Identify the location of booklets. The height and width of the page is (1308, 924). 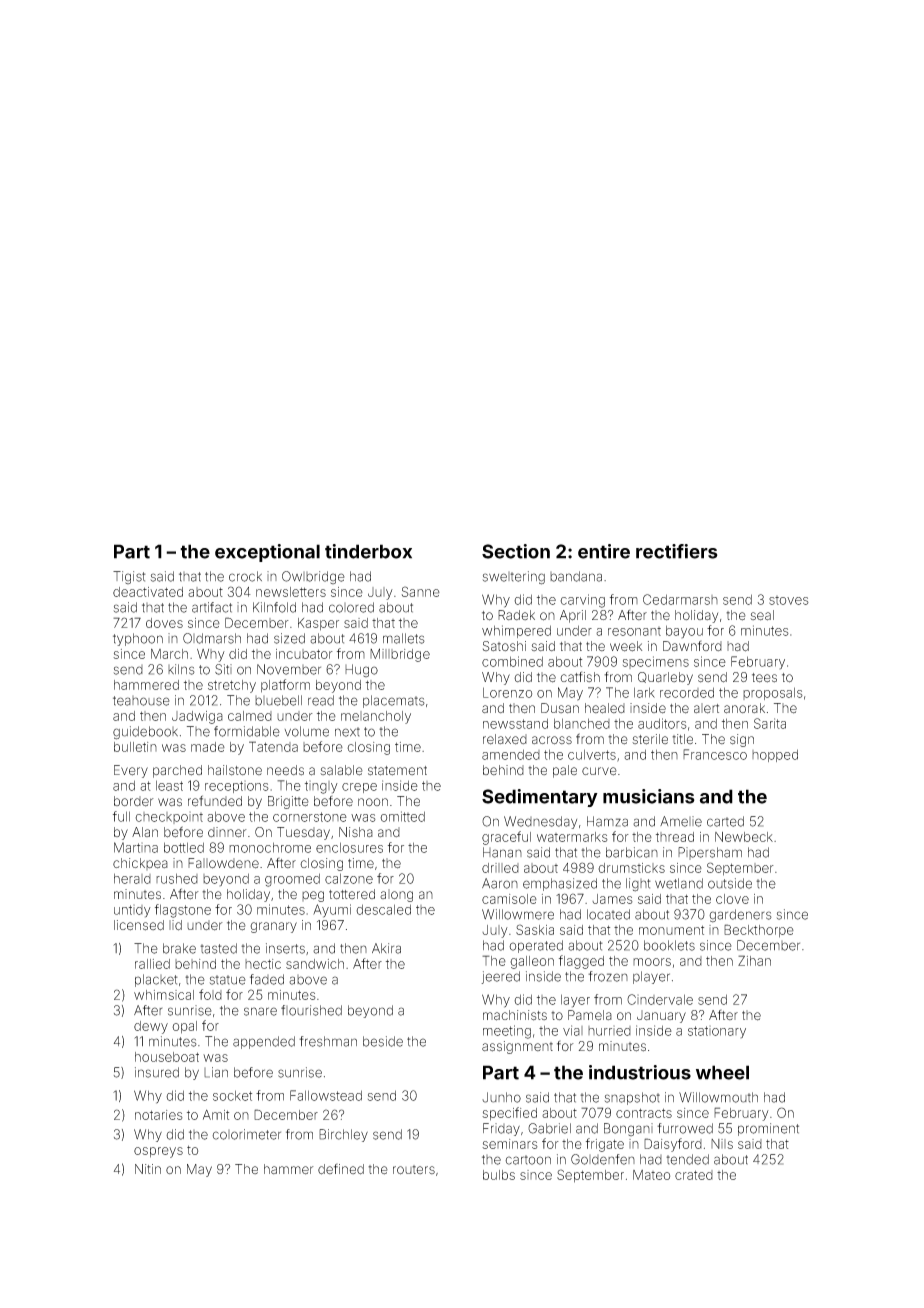
(669, 945).
